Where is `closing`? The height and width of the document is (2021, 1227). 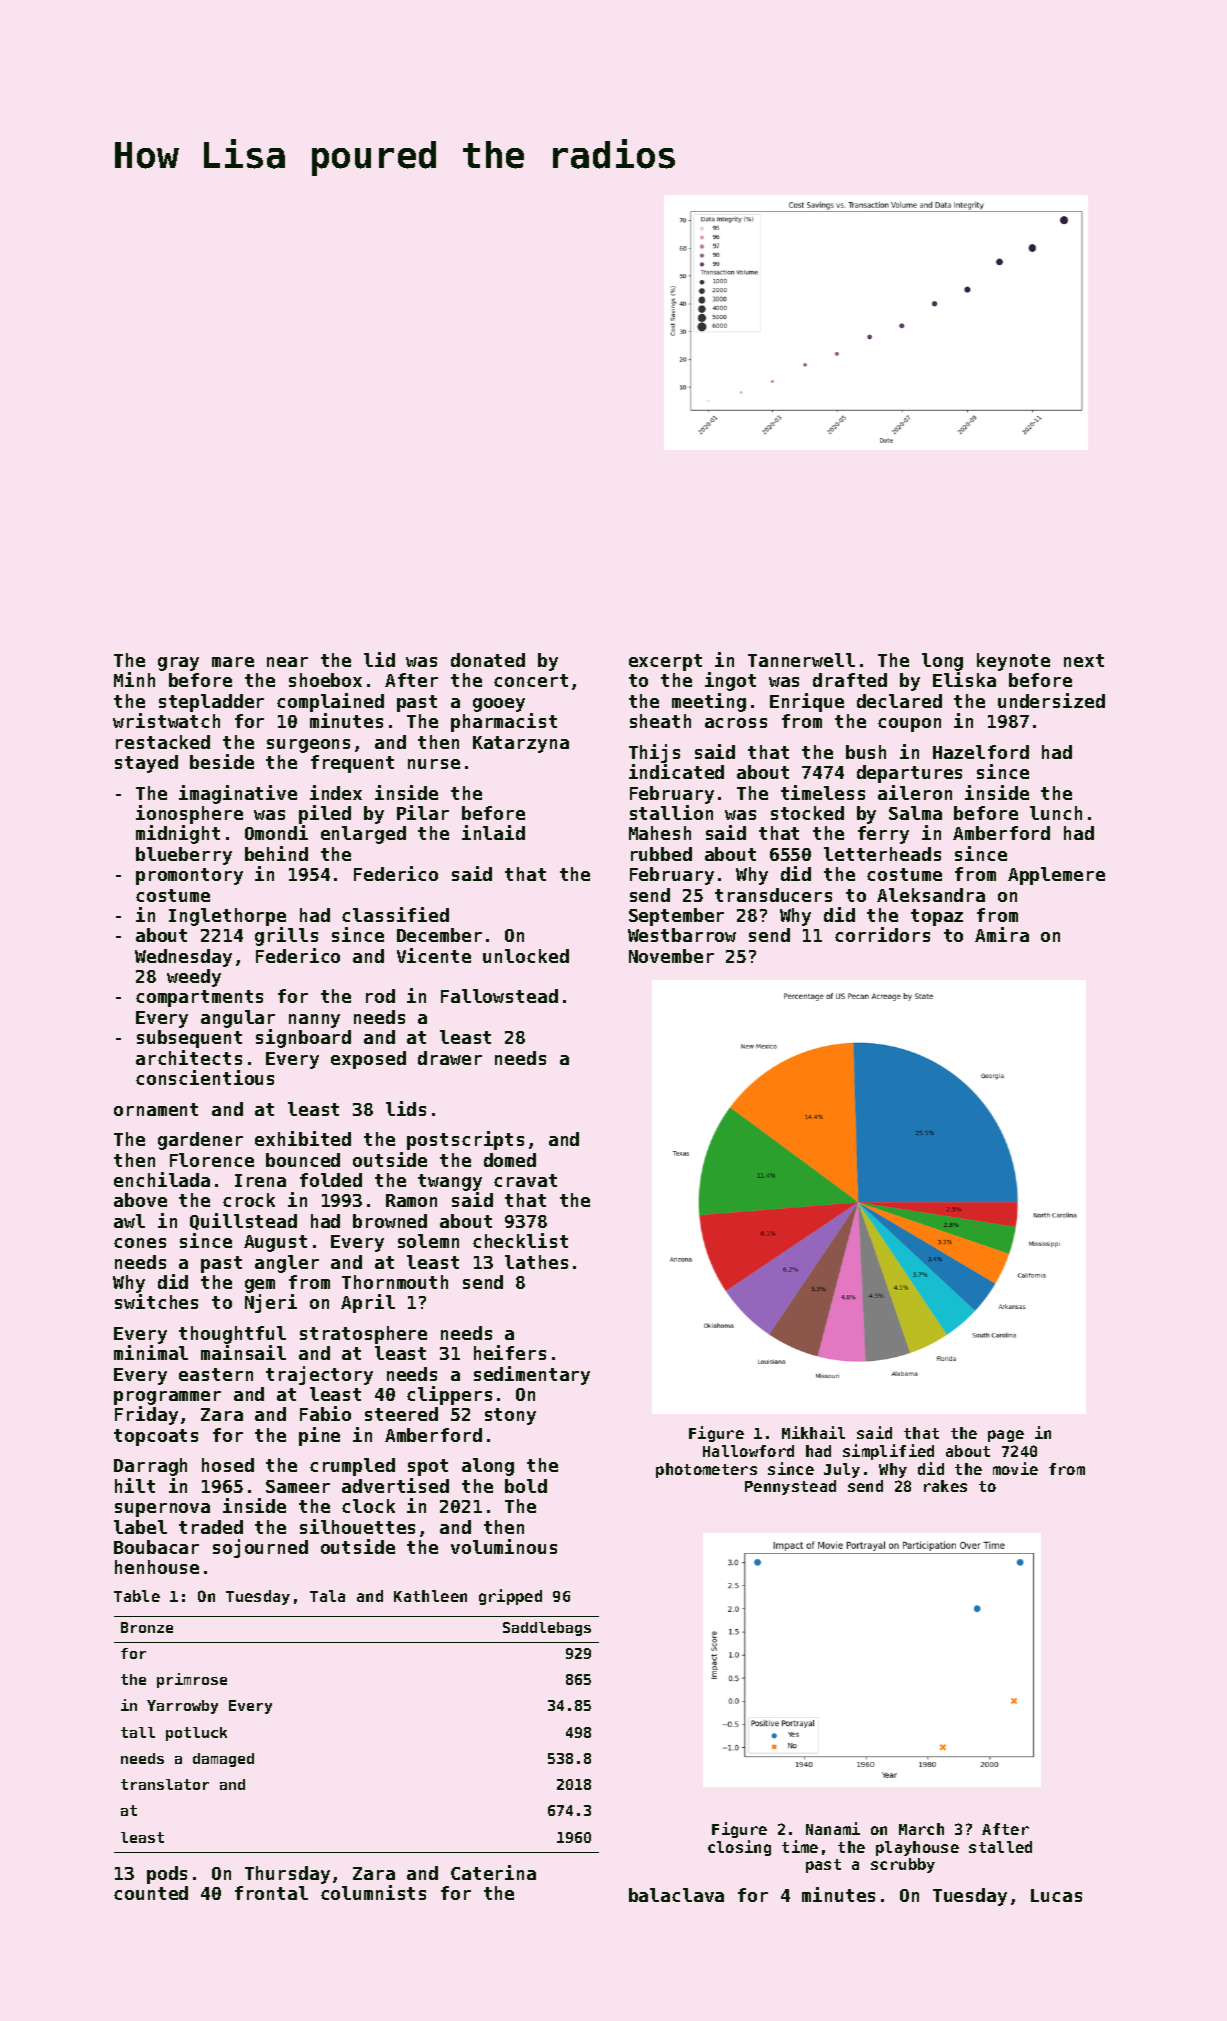
closing is located at coordinates (739, 1848).
